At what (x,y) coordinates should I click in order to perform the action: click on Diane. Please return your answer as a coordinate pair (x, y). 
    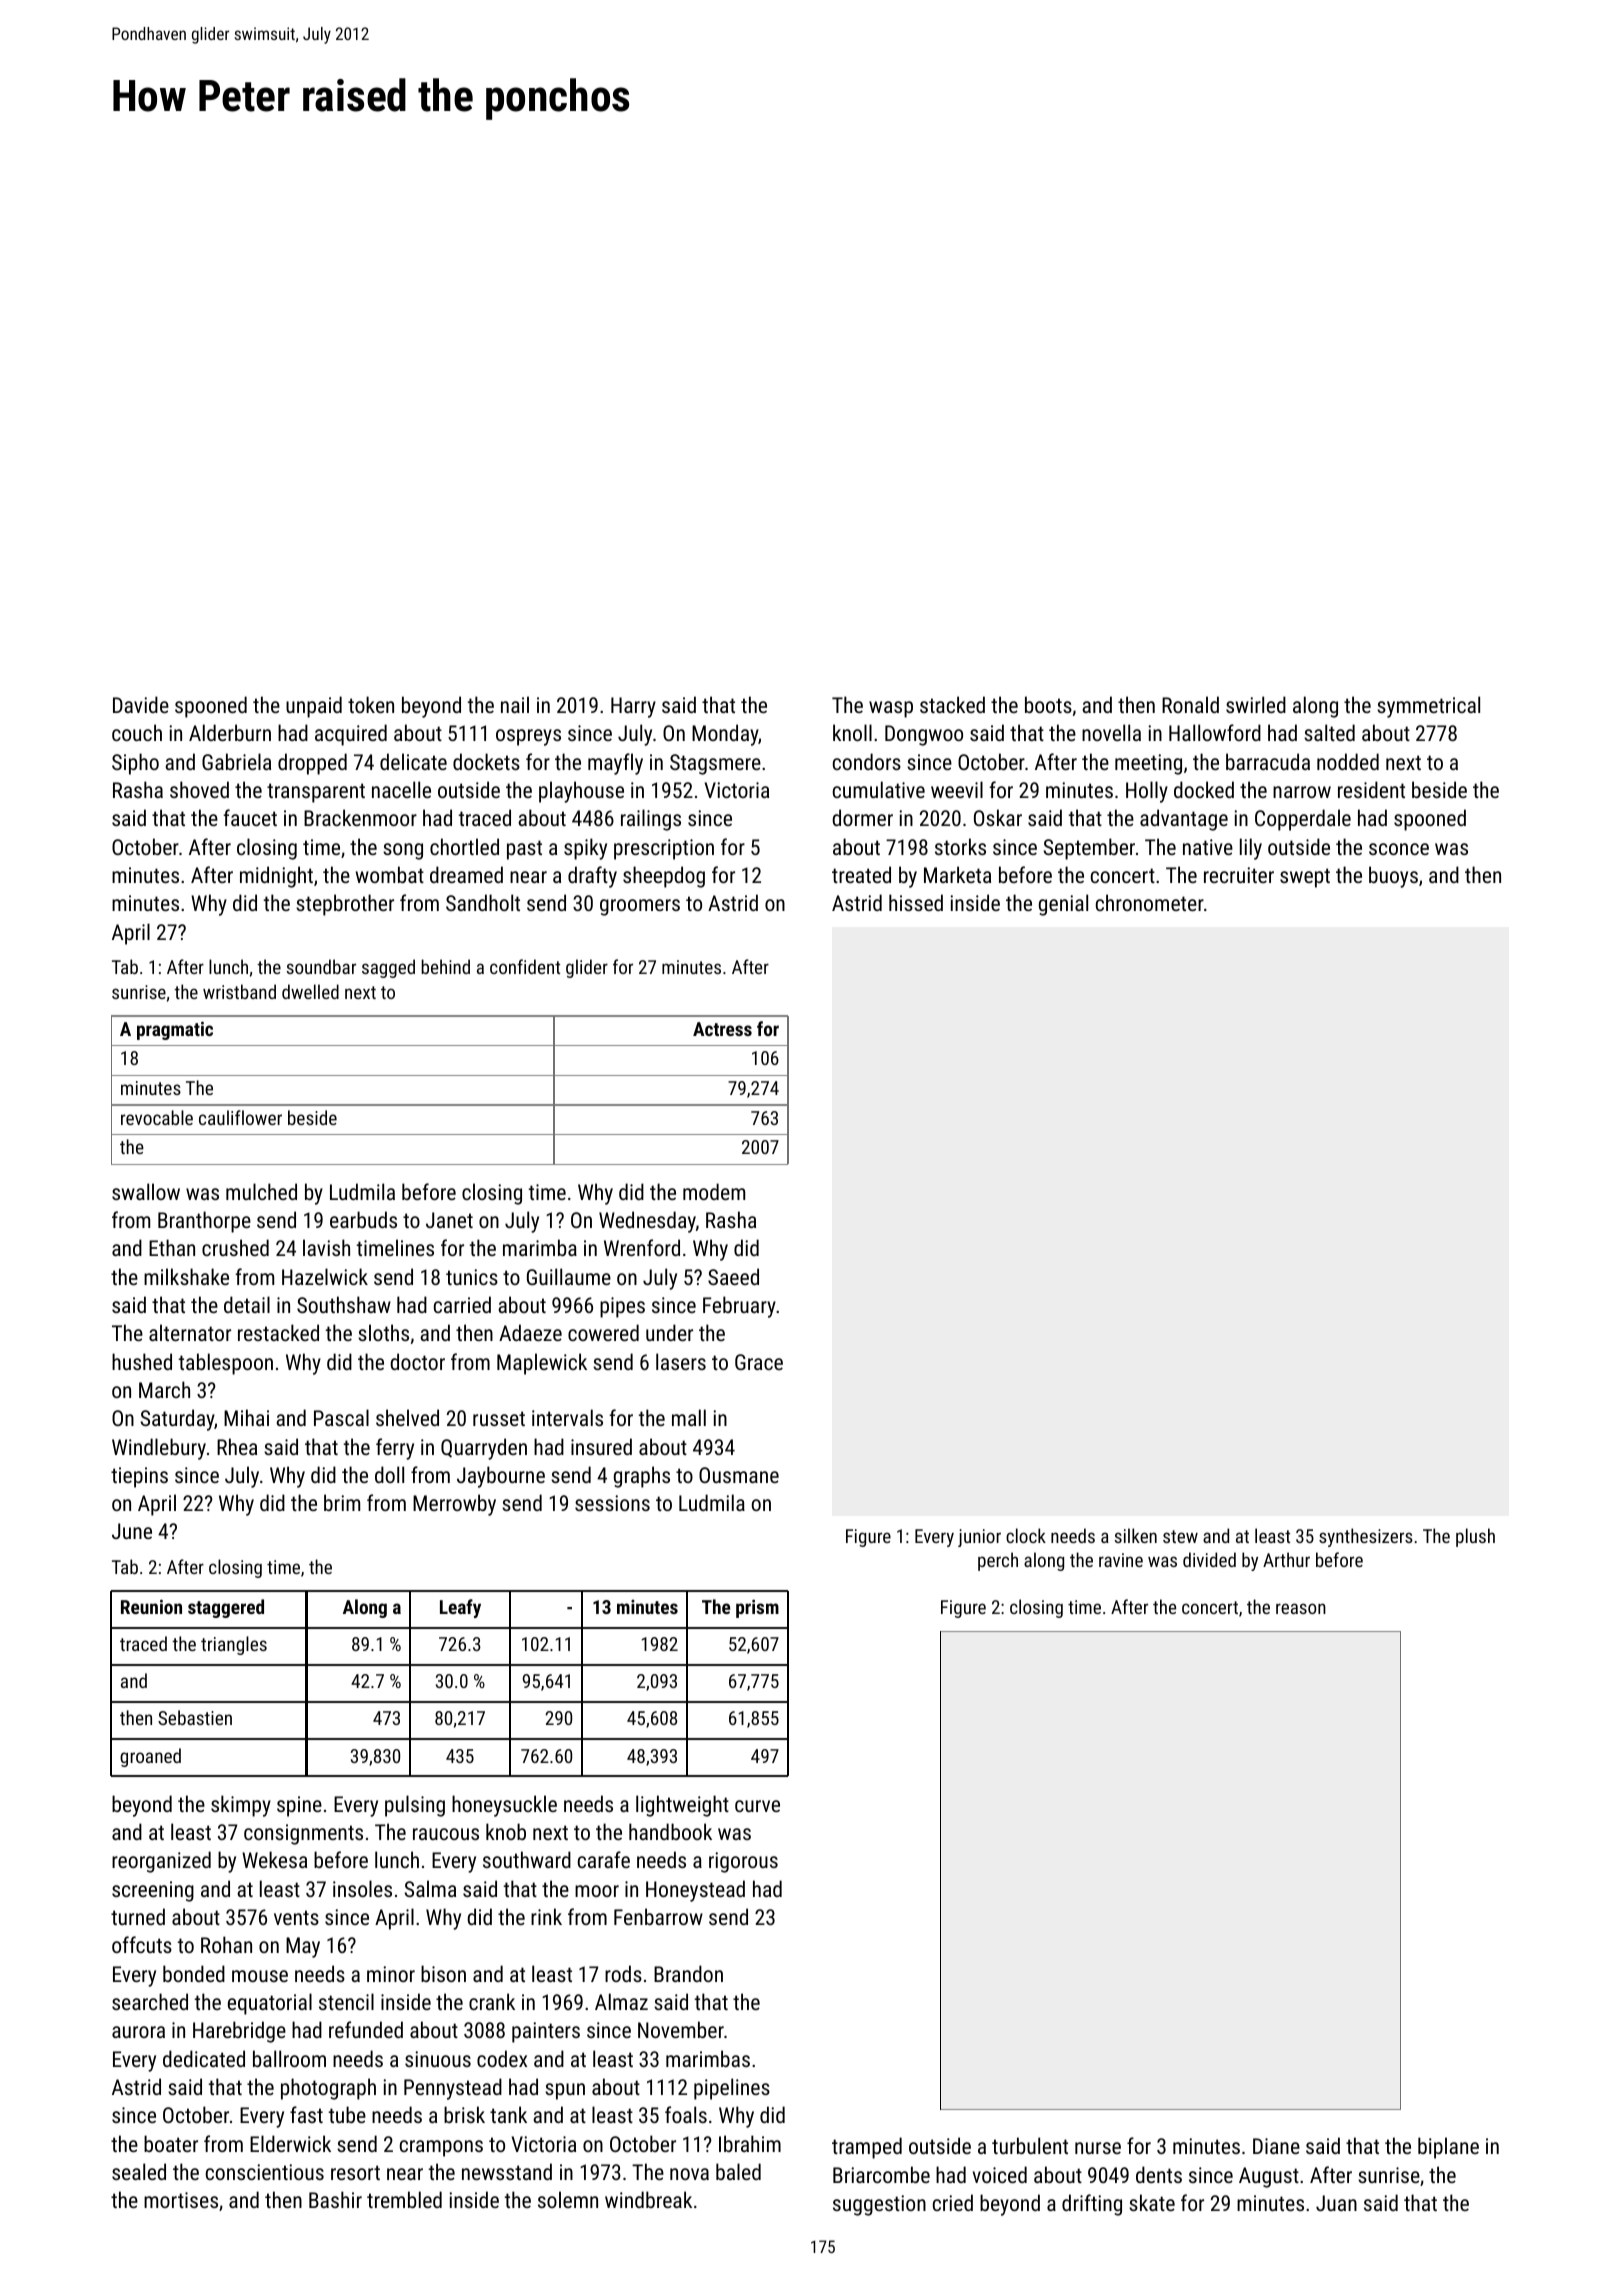
    Looking at the image, I should click on (1276, 2146).
